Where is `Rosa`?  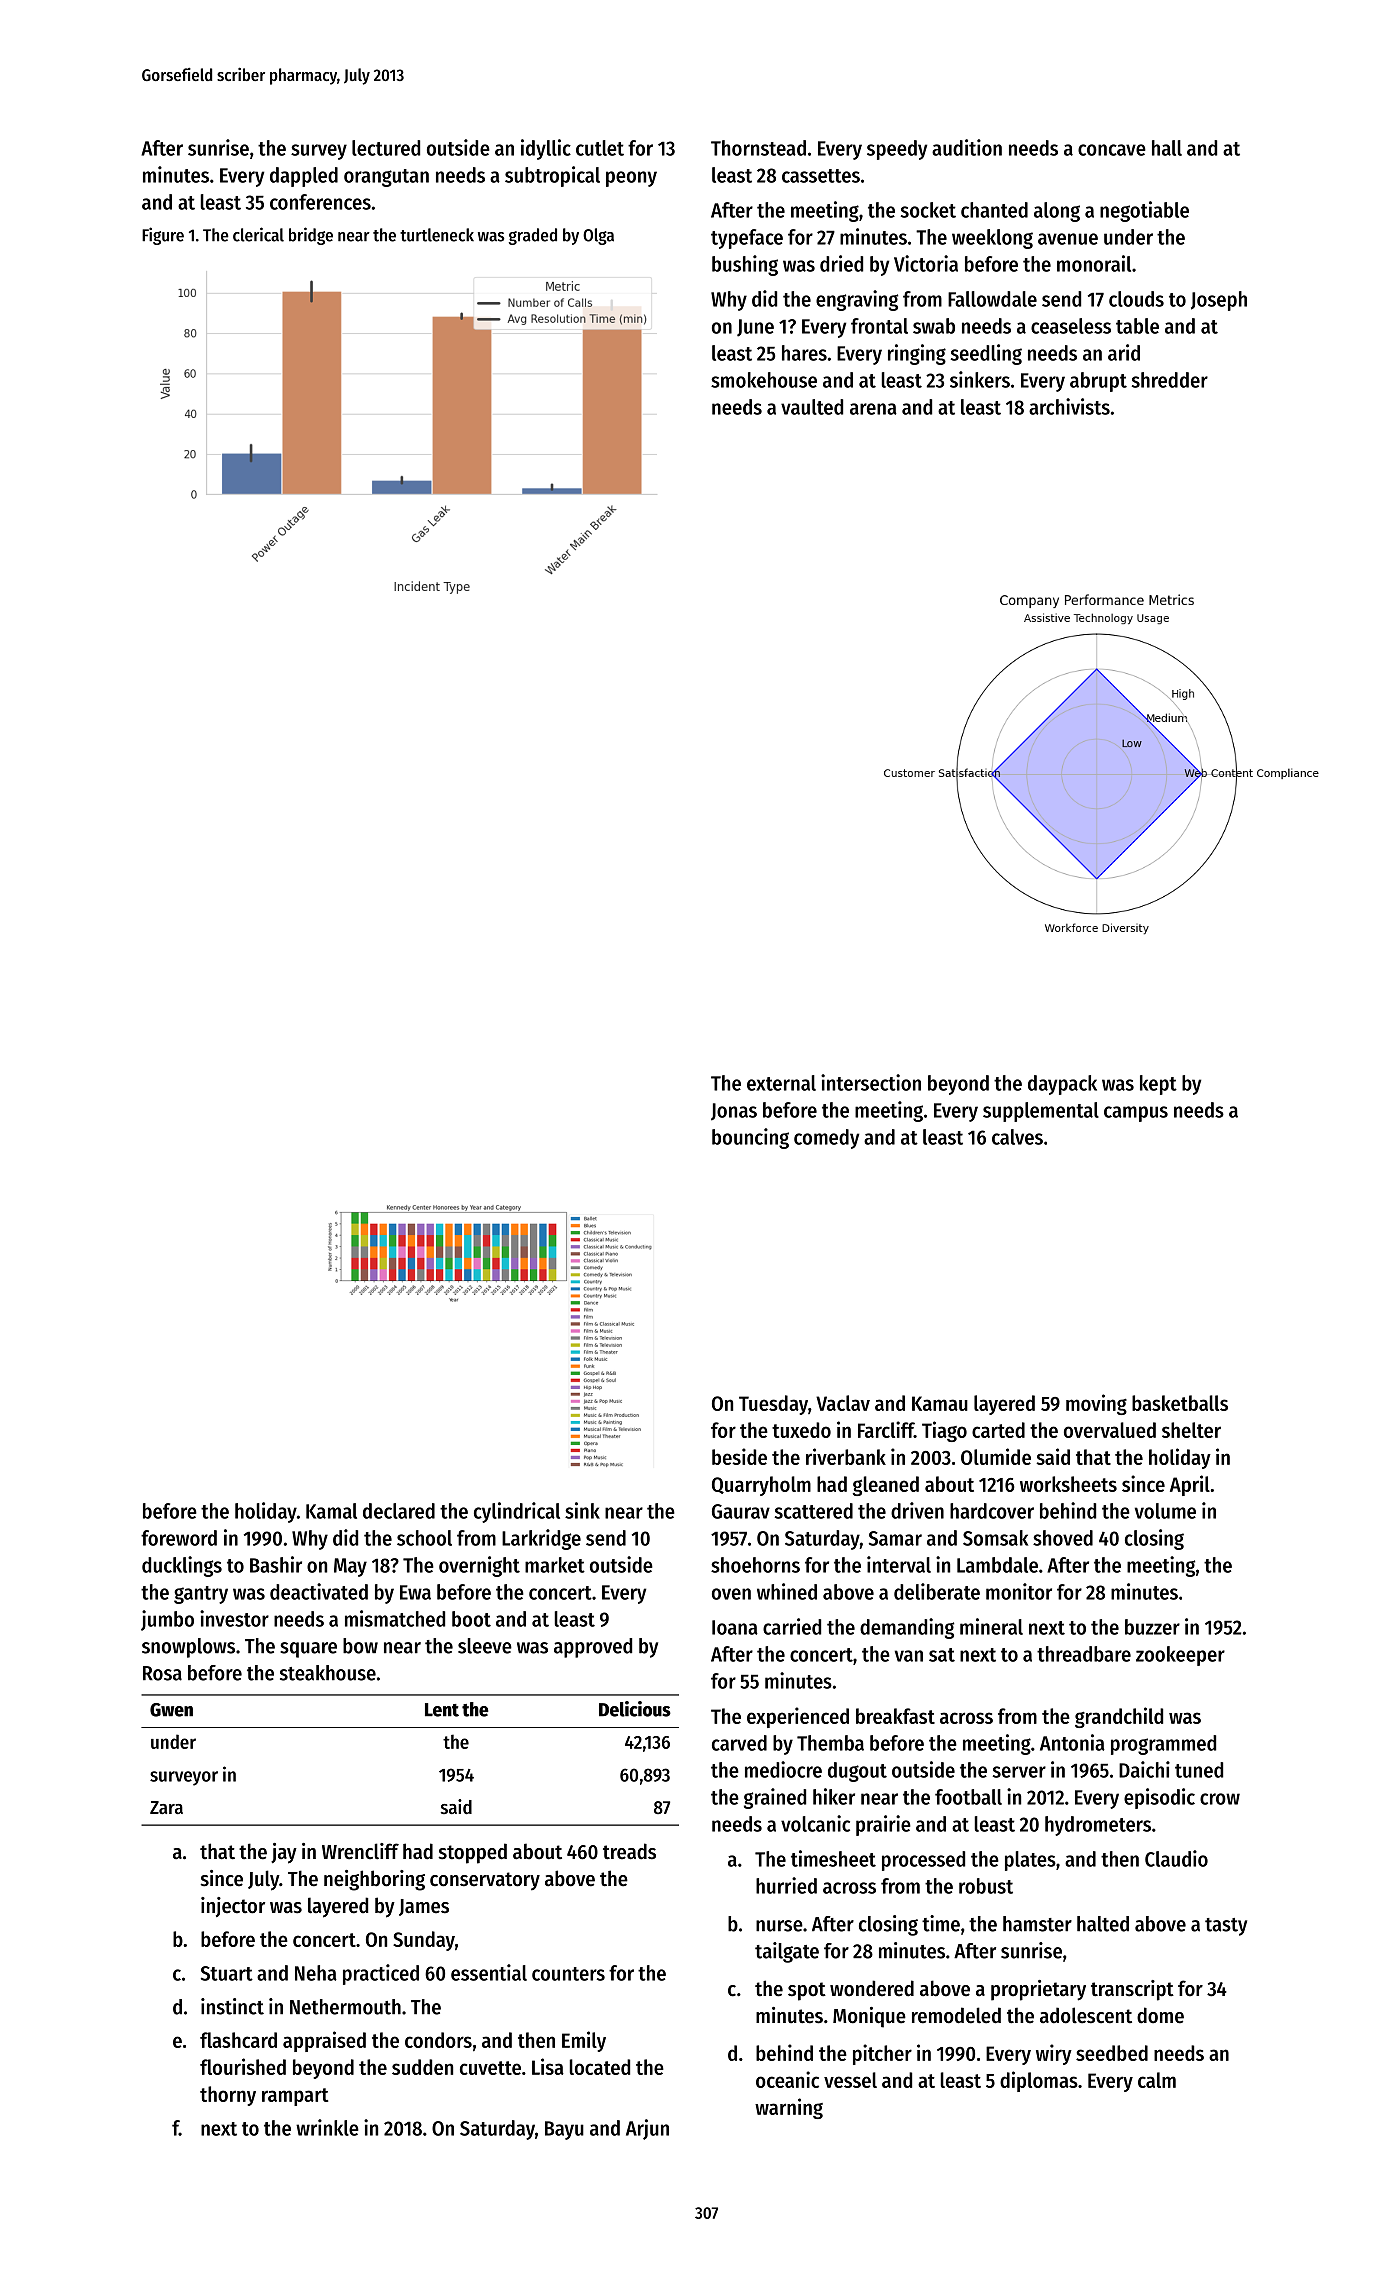 Rosa is located at coordinates (162, 1673).
